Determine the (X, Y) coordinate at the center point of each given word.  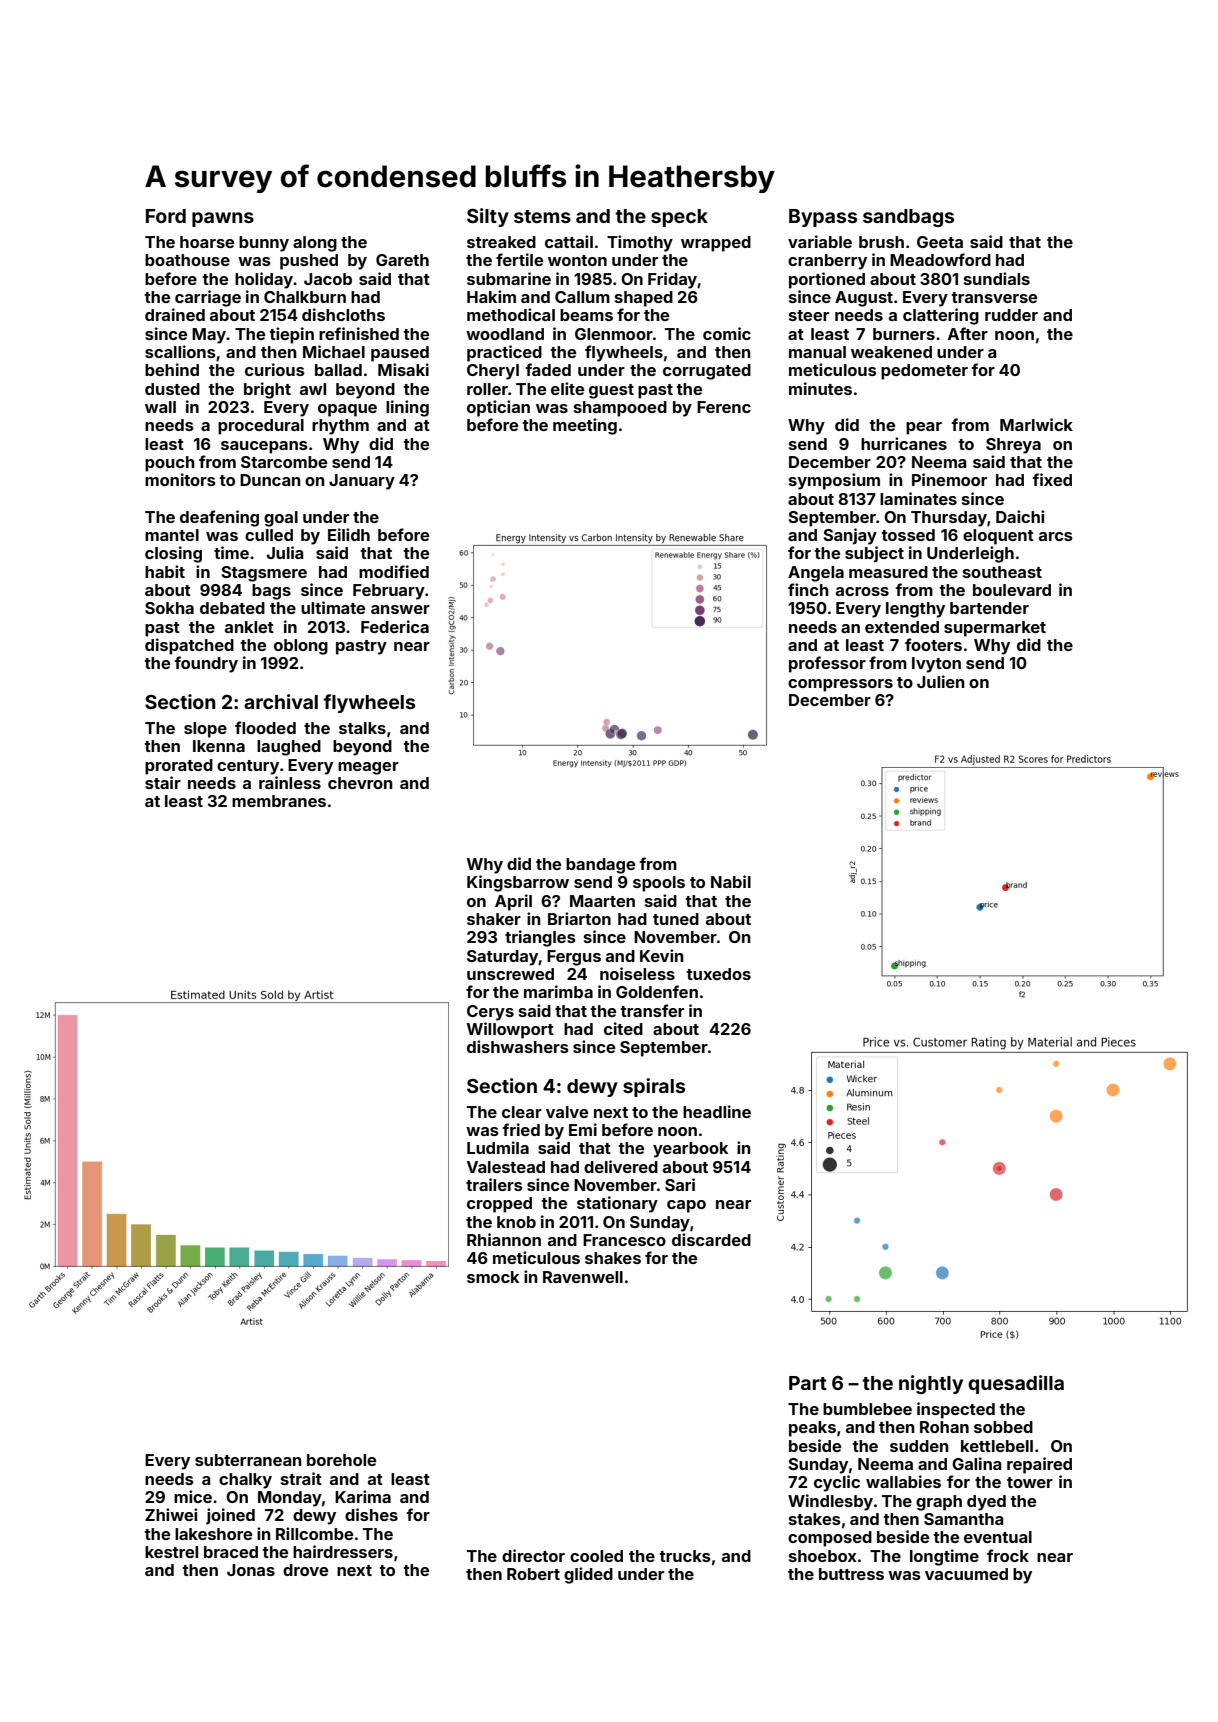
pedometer (924, 372)
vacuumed (966, 1574)
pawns (223, 219)
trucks (685, 1556)
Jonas (251, 1570)
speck (679, 218)
